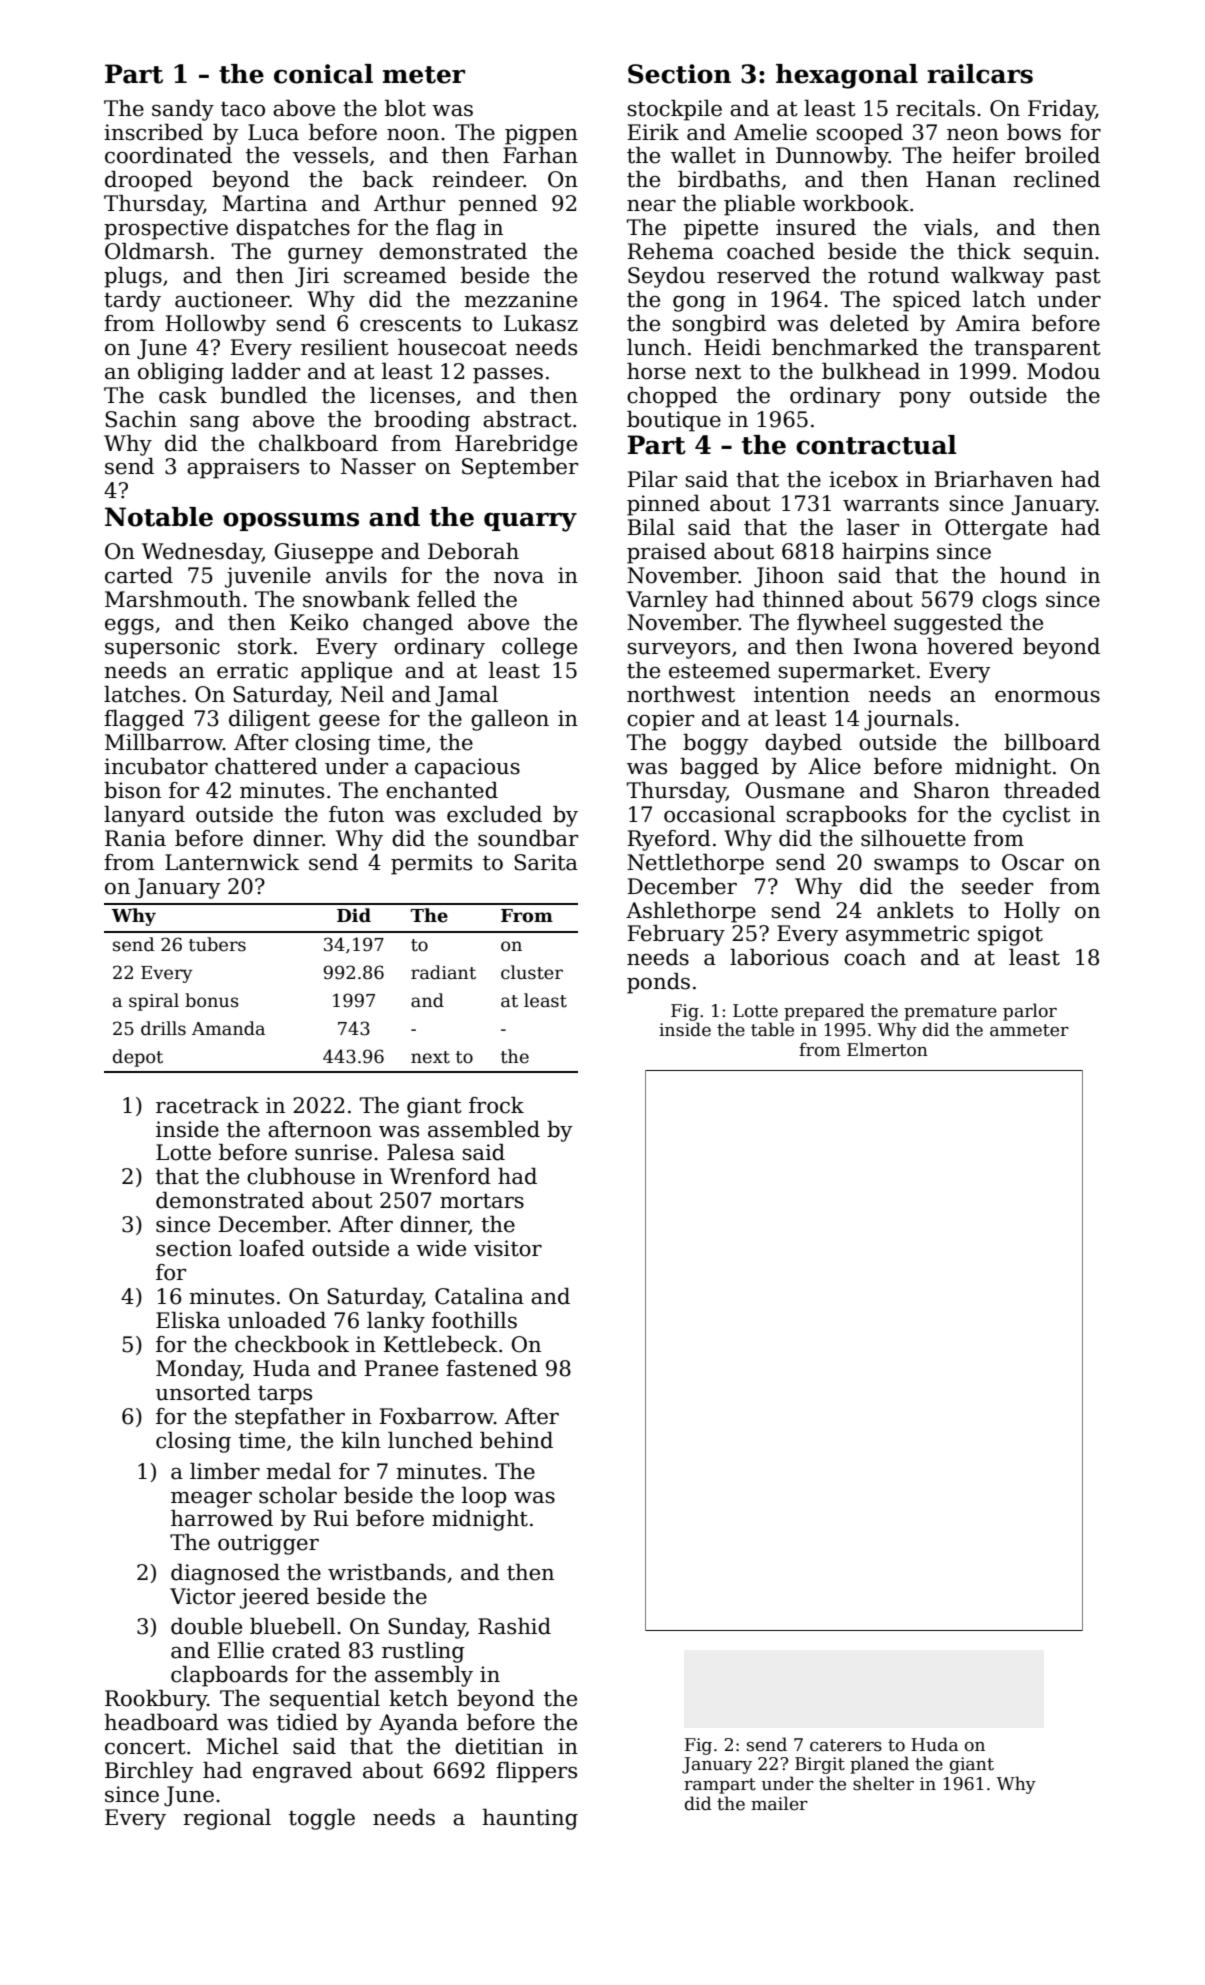  I want to click on Elmerton, so click(887, 1049).
